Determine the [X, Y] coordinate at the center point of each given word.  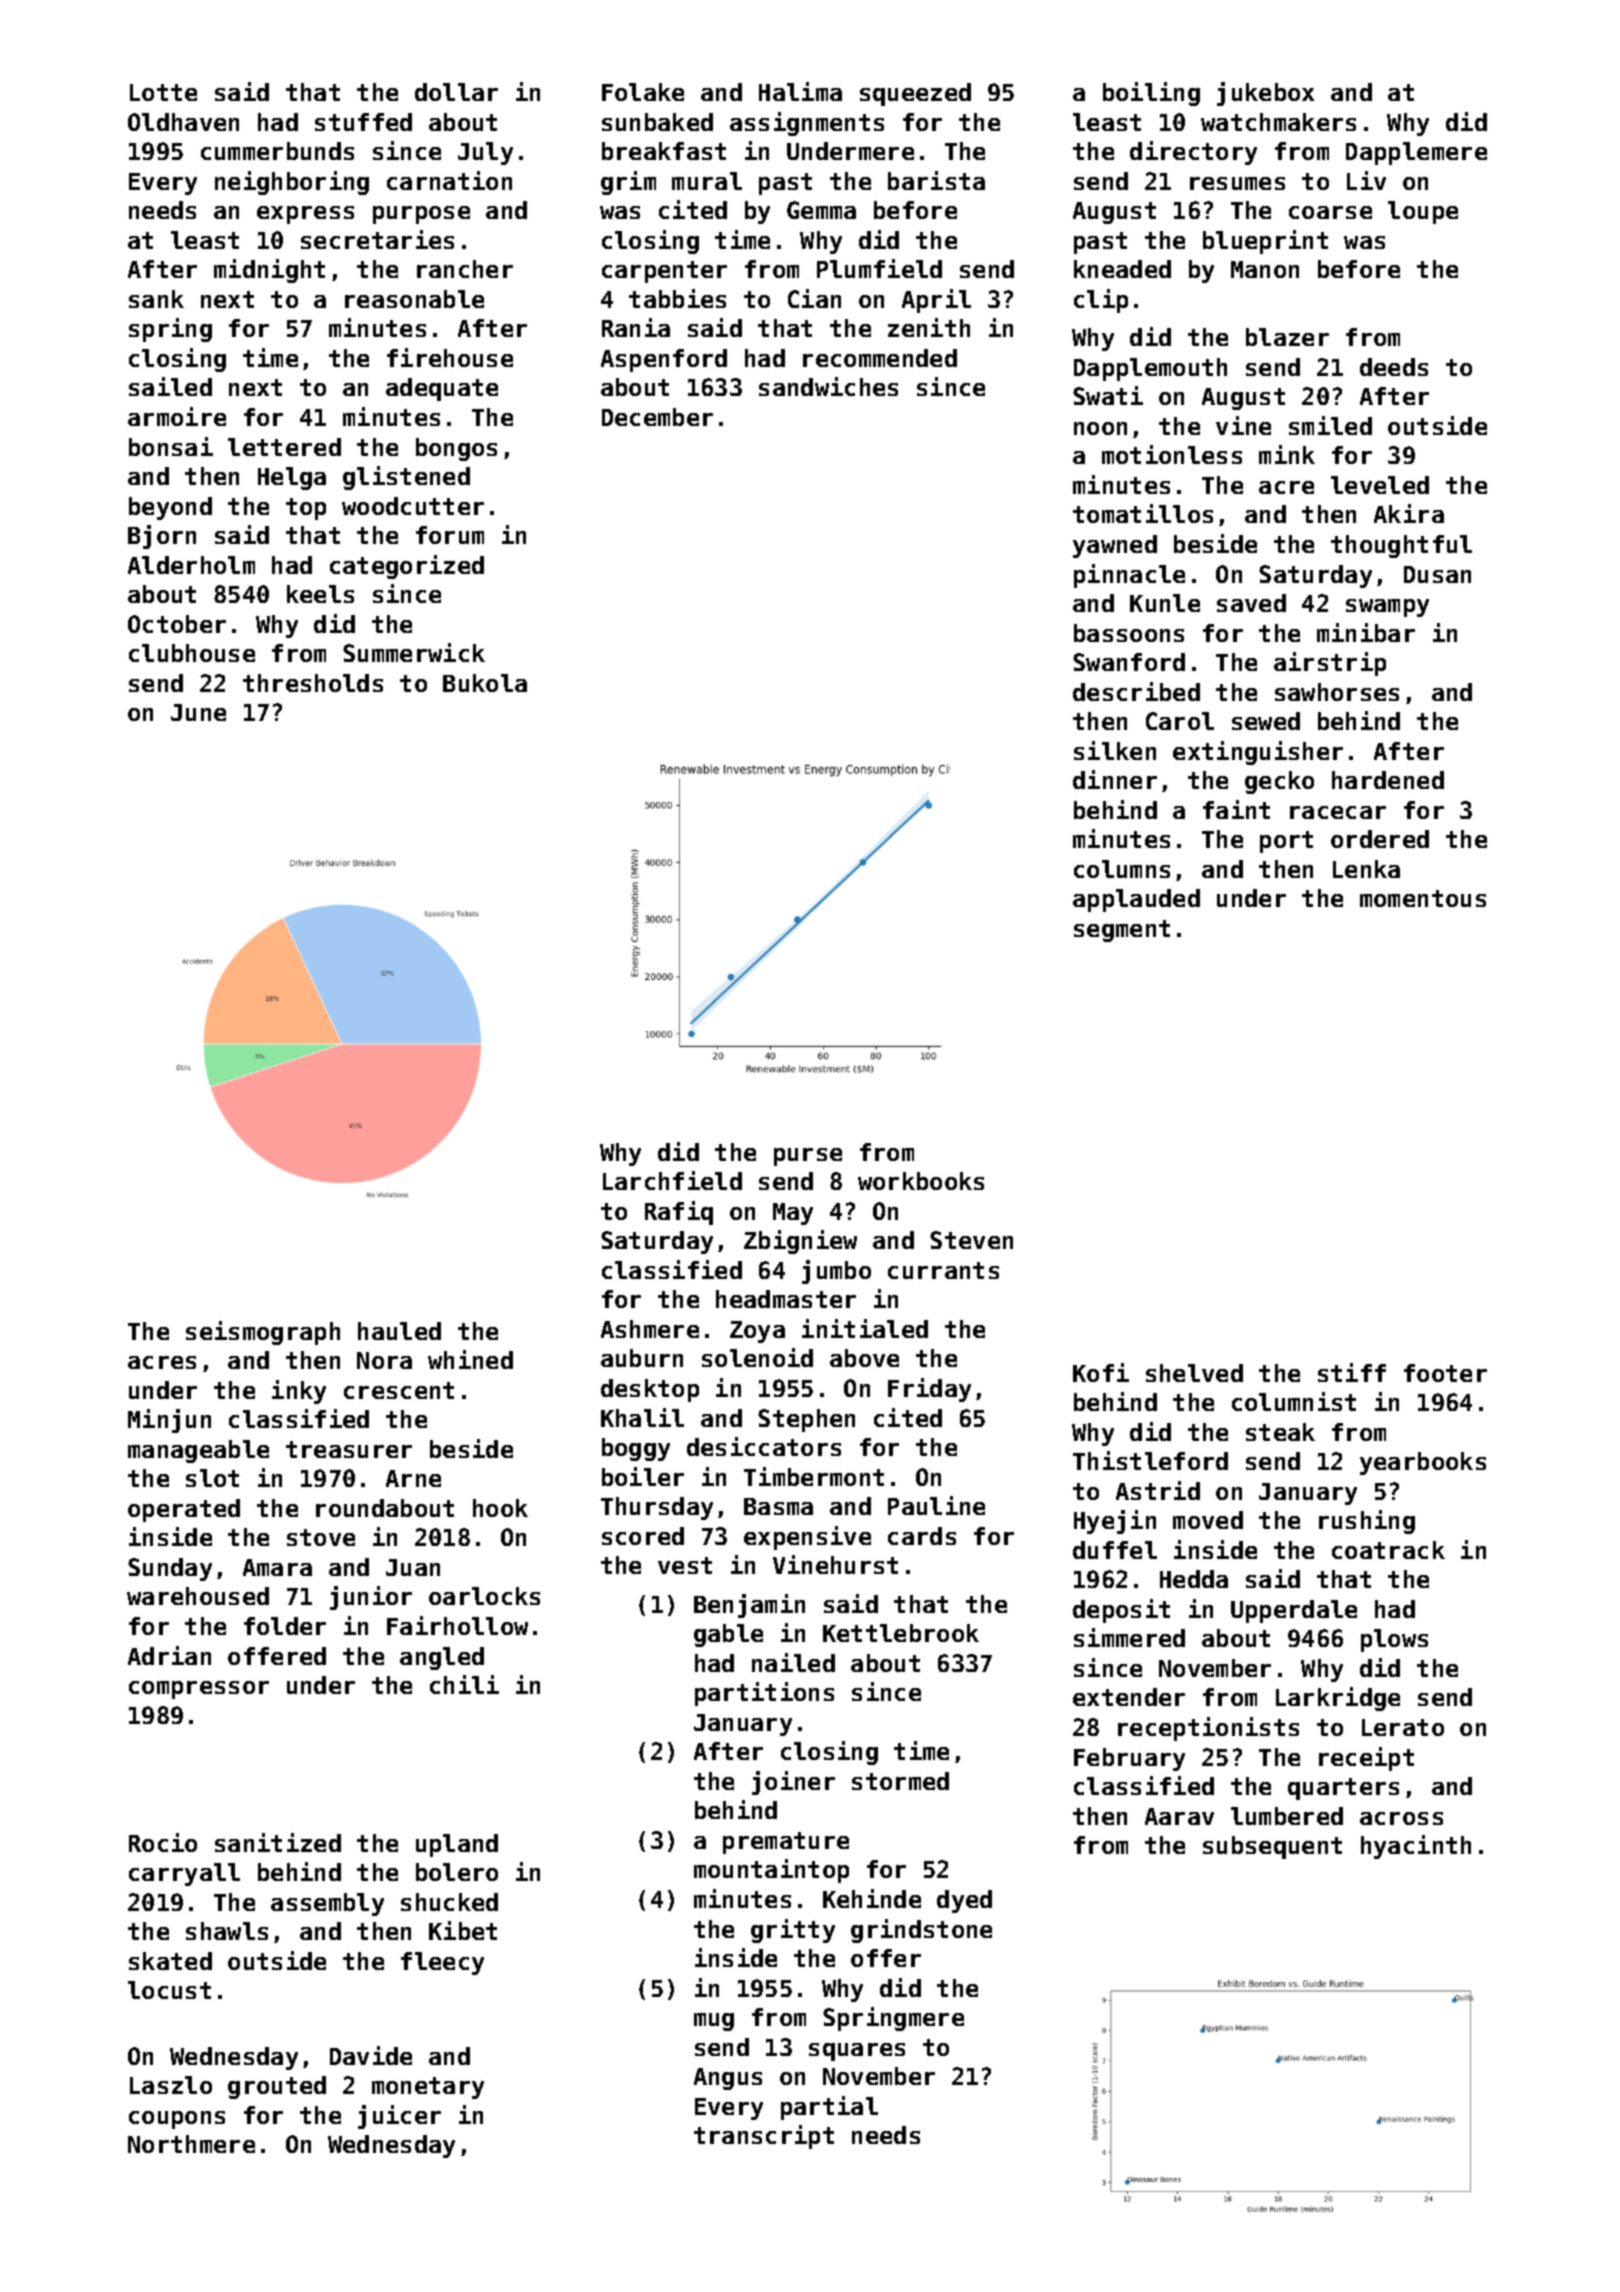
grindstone [921, 1931]
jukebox [1265, 94]
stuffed [363, 122]
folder [285, 1626]
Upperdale [1294, 1611]
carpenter [664, 272]
